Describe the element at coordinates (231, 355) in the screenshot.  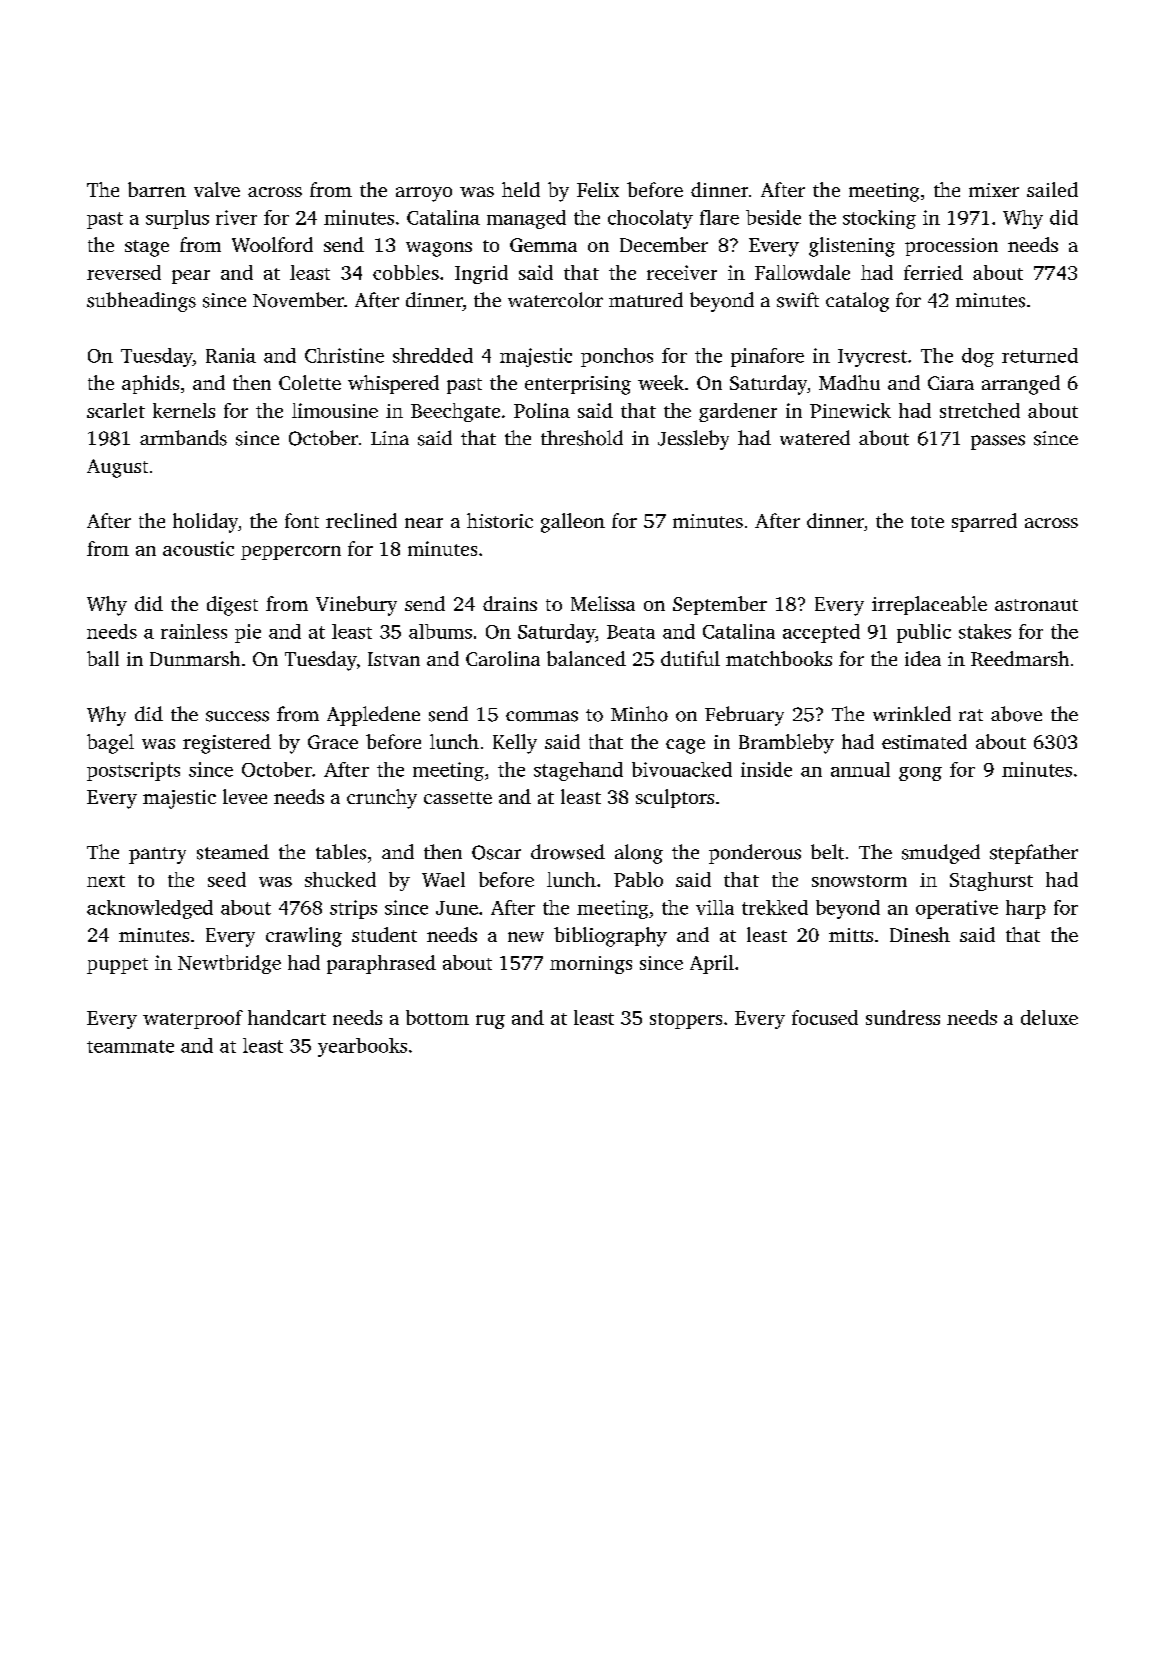
I see `Rania` at that location.
